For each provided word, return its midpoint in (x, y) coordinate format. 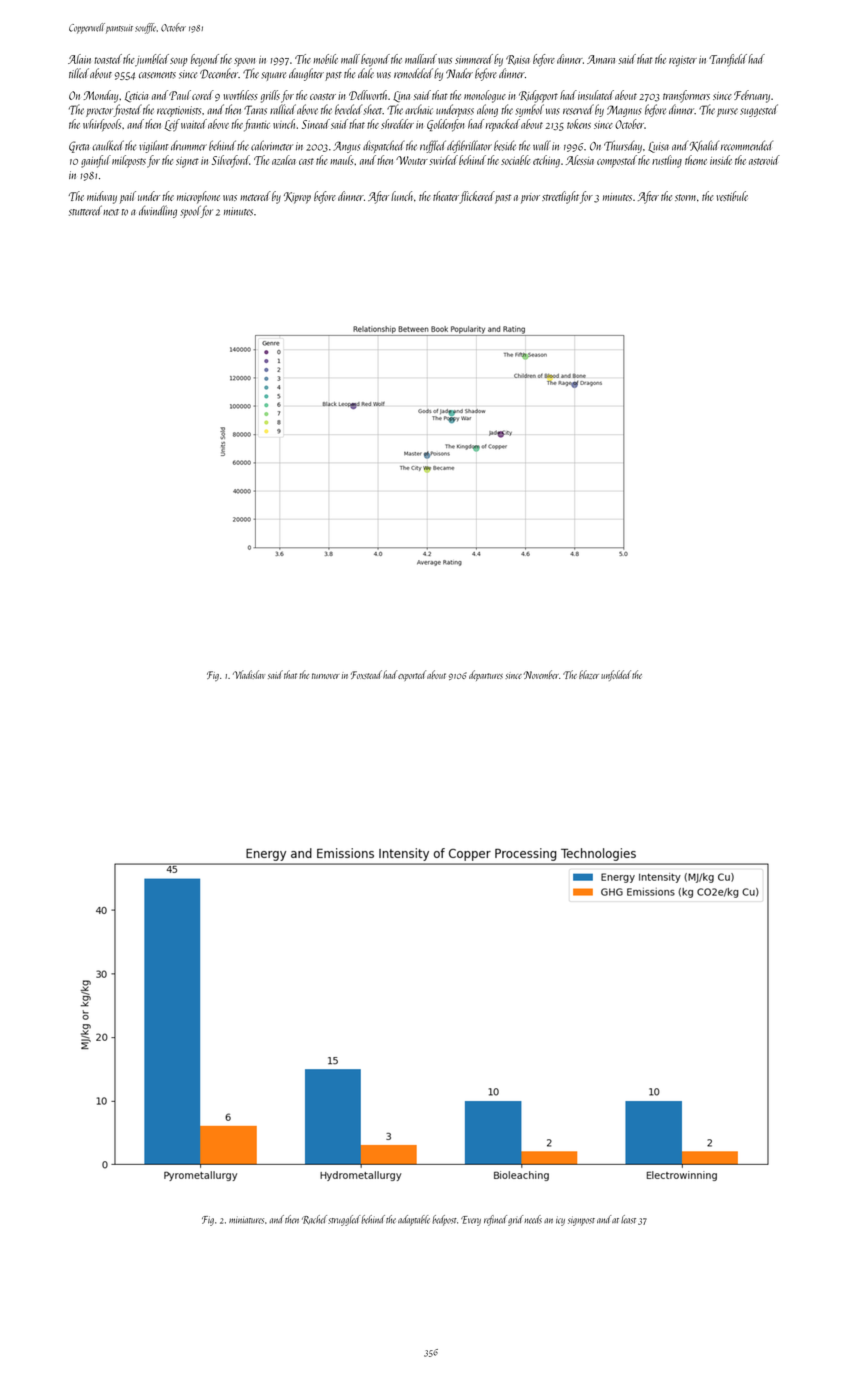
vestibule (732, 196)
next (111, 212)
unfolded (616, 675)
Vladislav (249, 674)
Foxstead (366, 674)
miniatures (246, 1220)
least (628, 1219)
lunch (402, 196)
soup (178, 62)
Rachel (314, 1219)
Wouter (412, 160)
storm (685, 197)
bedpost (444, 1220)
